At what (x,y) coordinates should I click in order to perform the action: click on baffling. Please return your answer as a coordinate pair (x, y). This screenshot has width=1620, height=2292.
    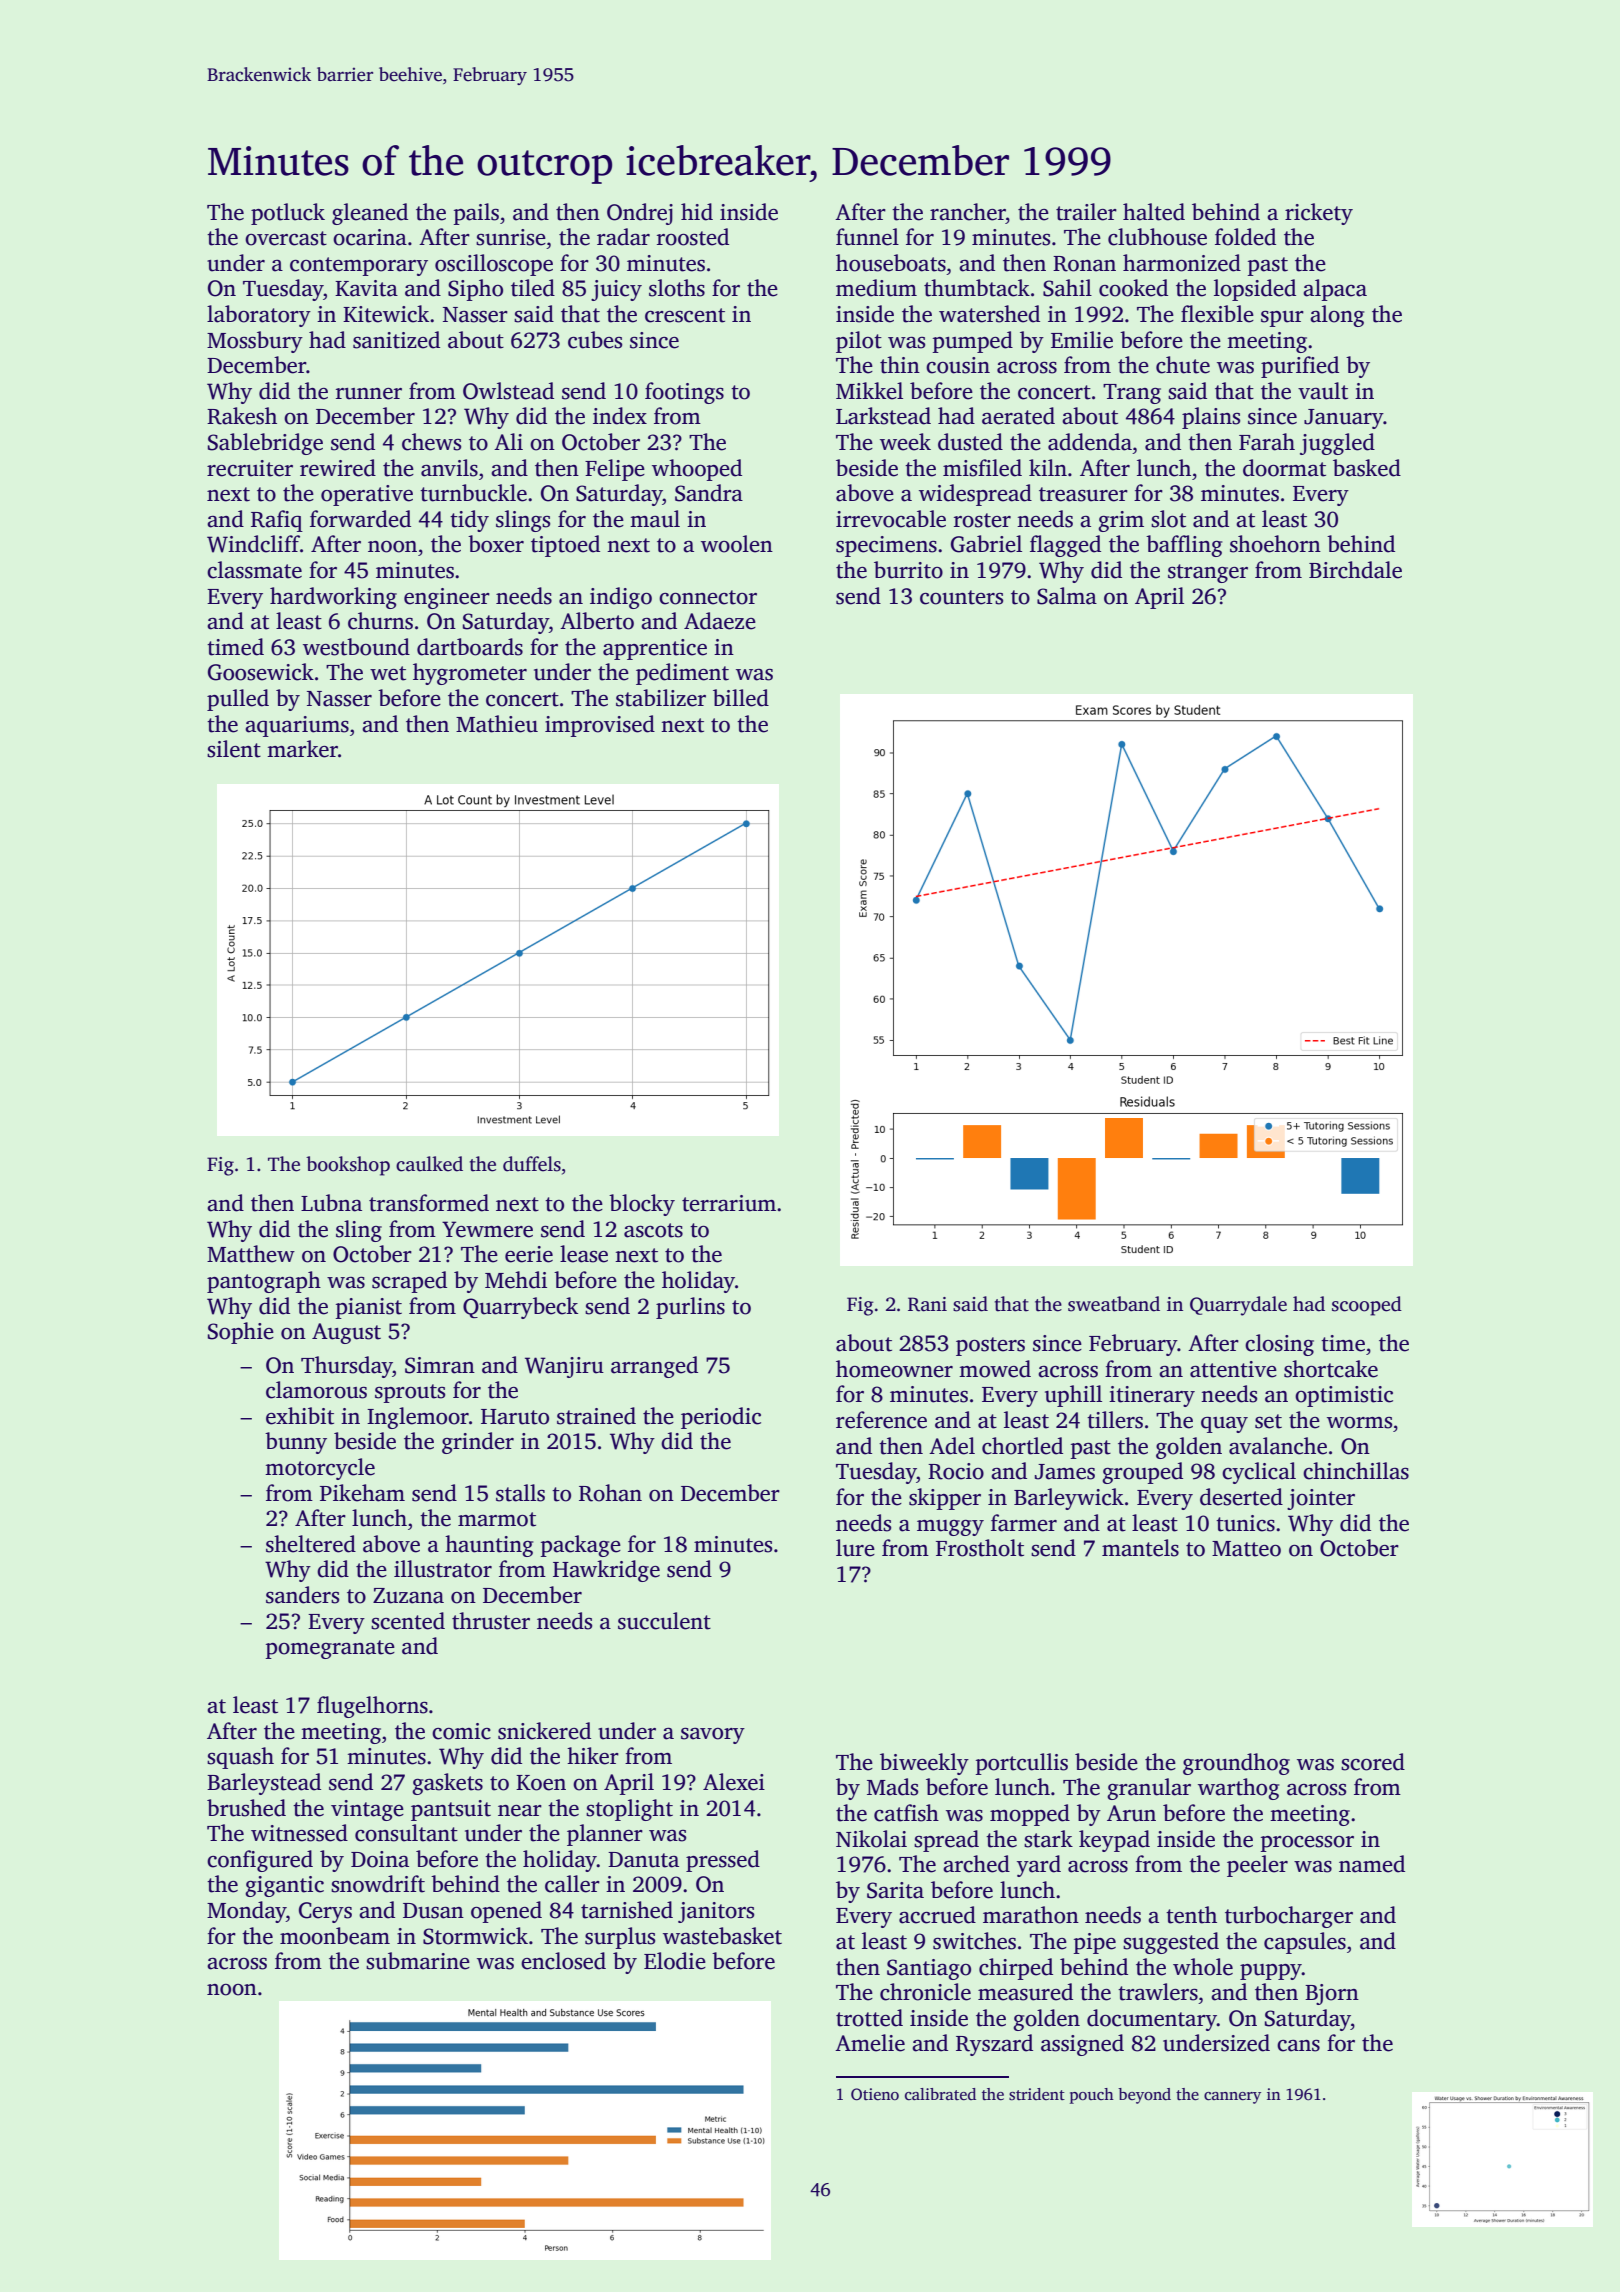
    Looking at the image, I should click on (1184, 546).
